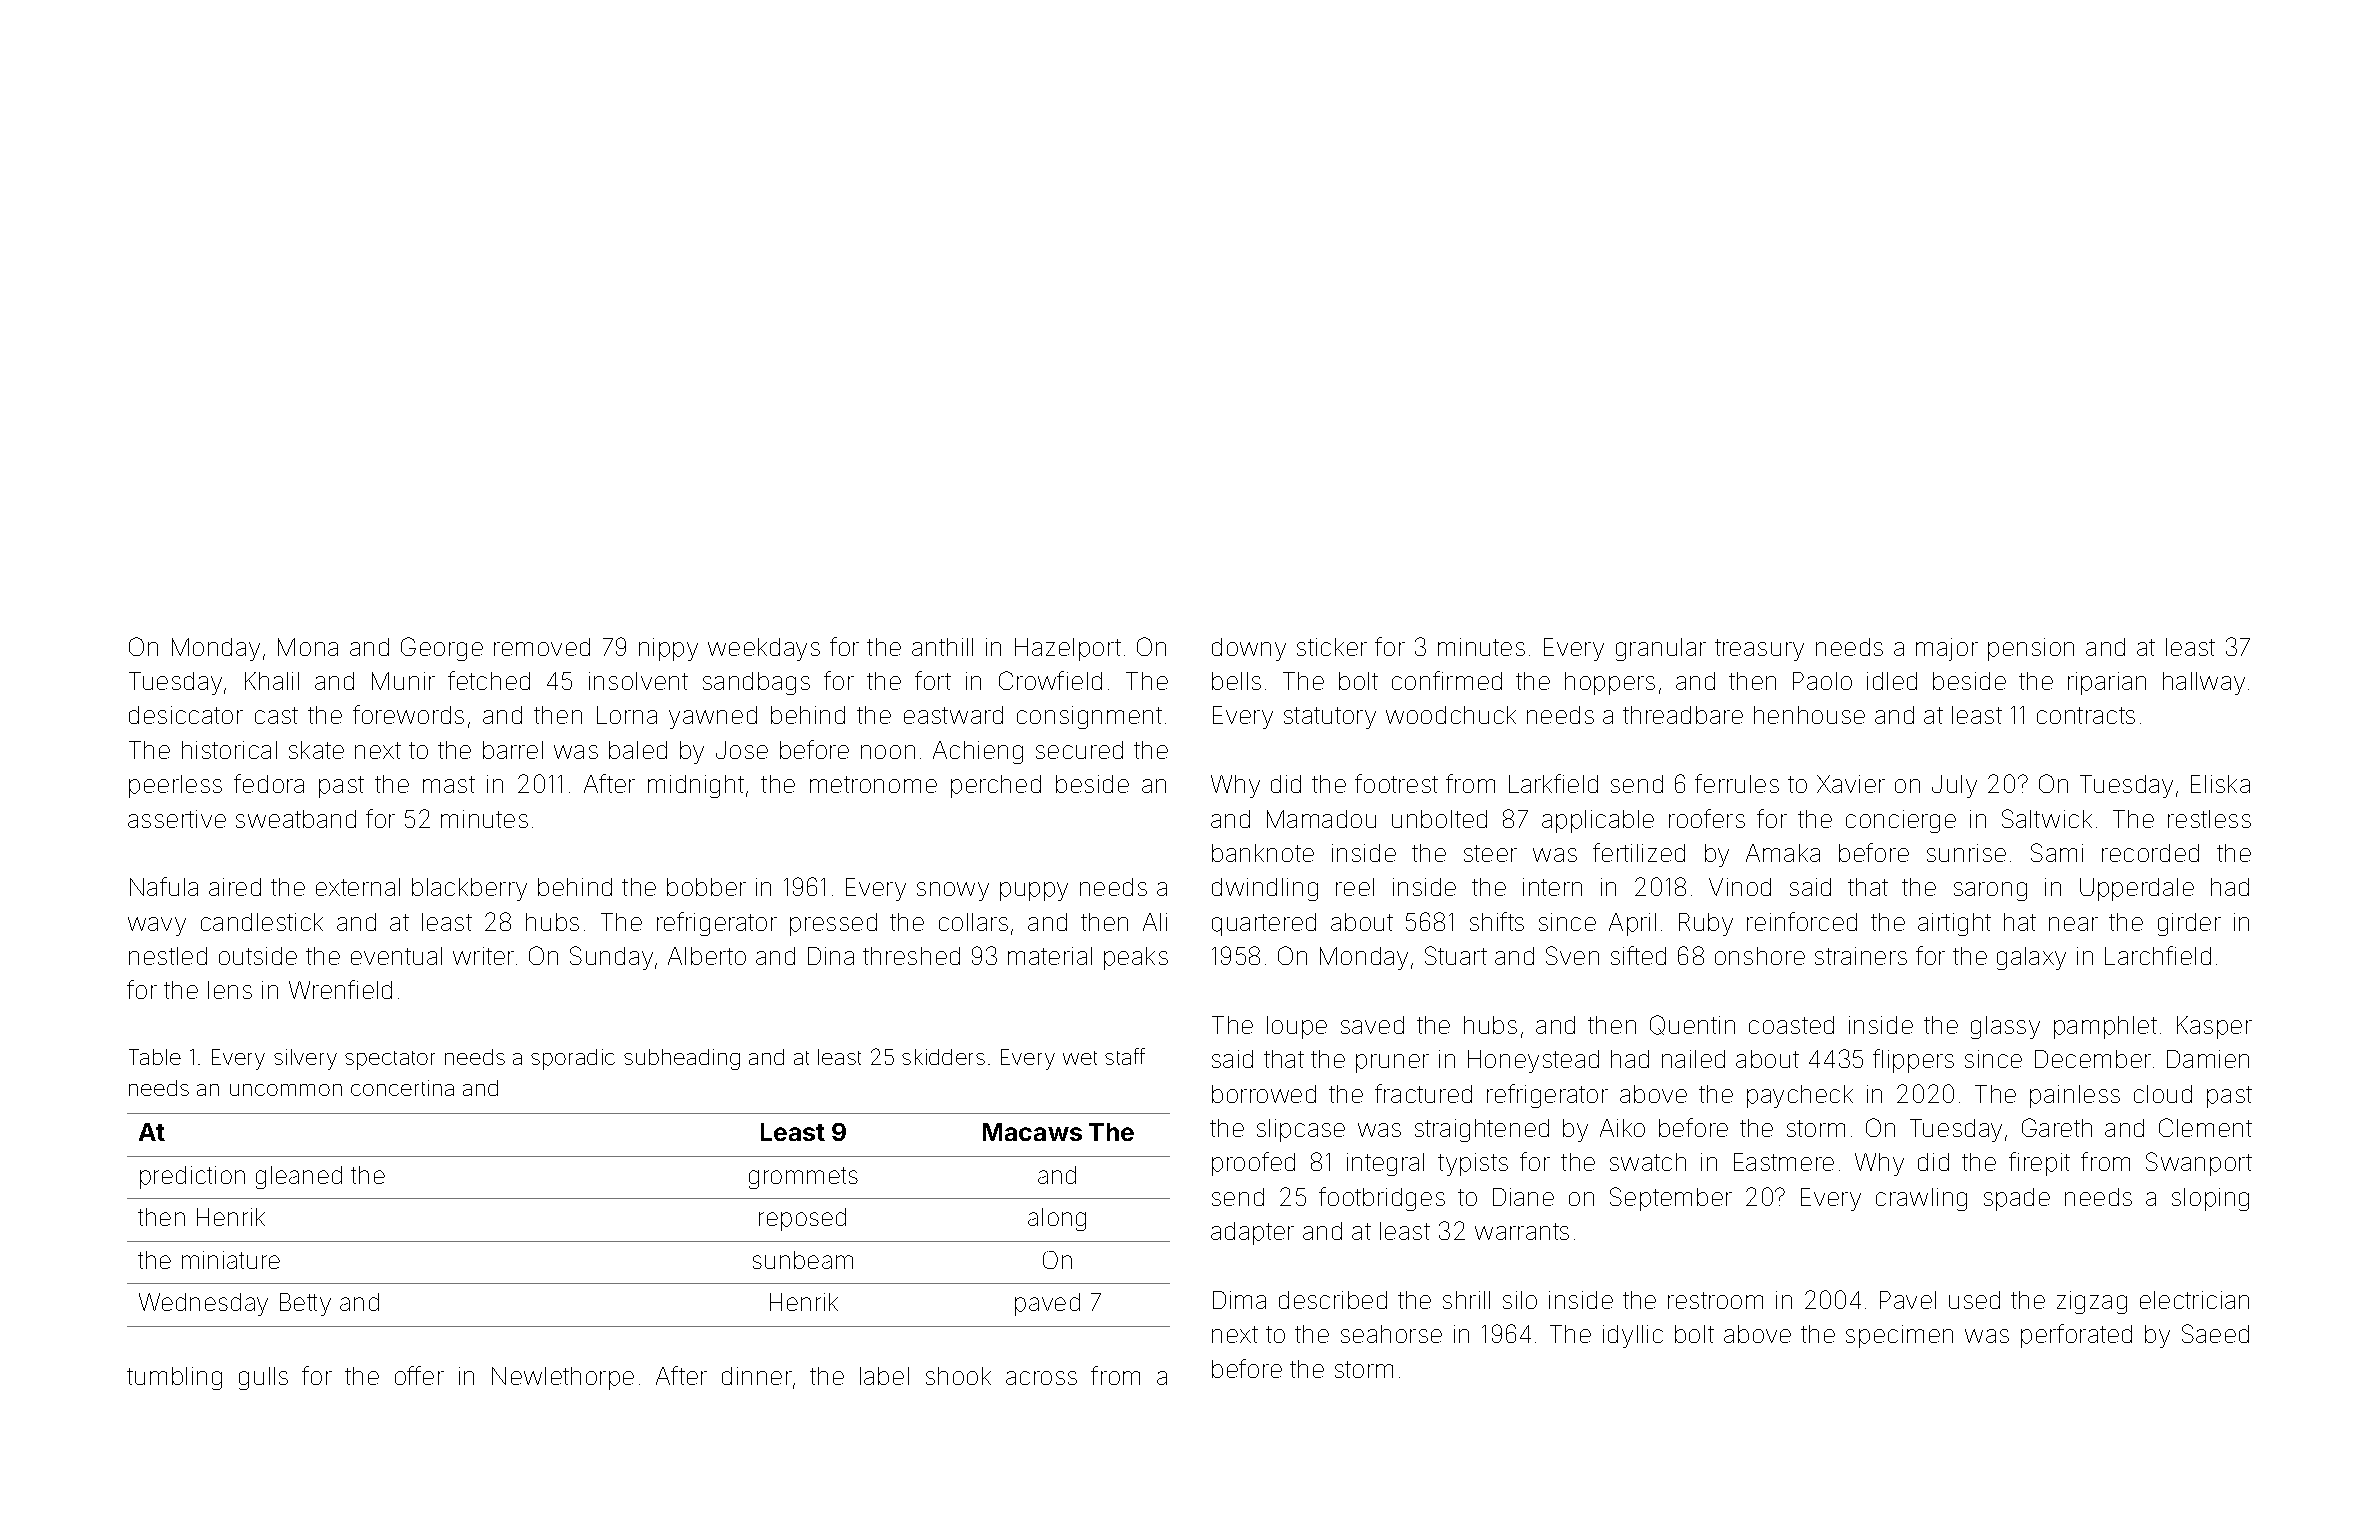  I want to click on Aiko, so click(1622, 1128).
